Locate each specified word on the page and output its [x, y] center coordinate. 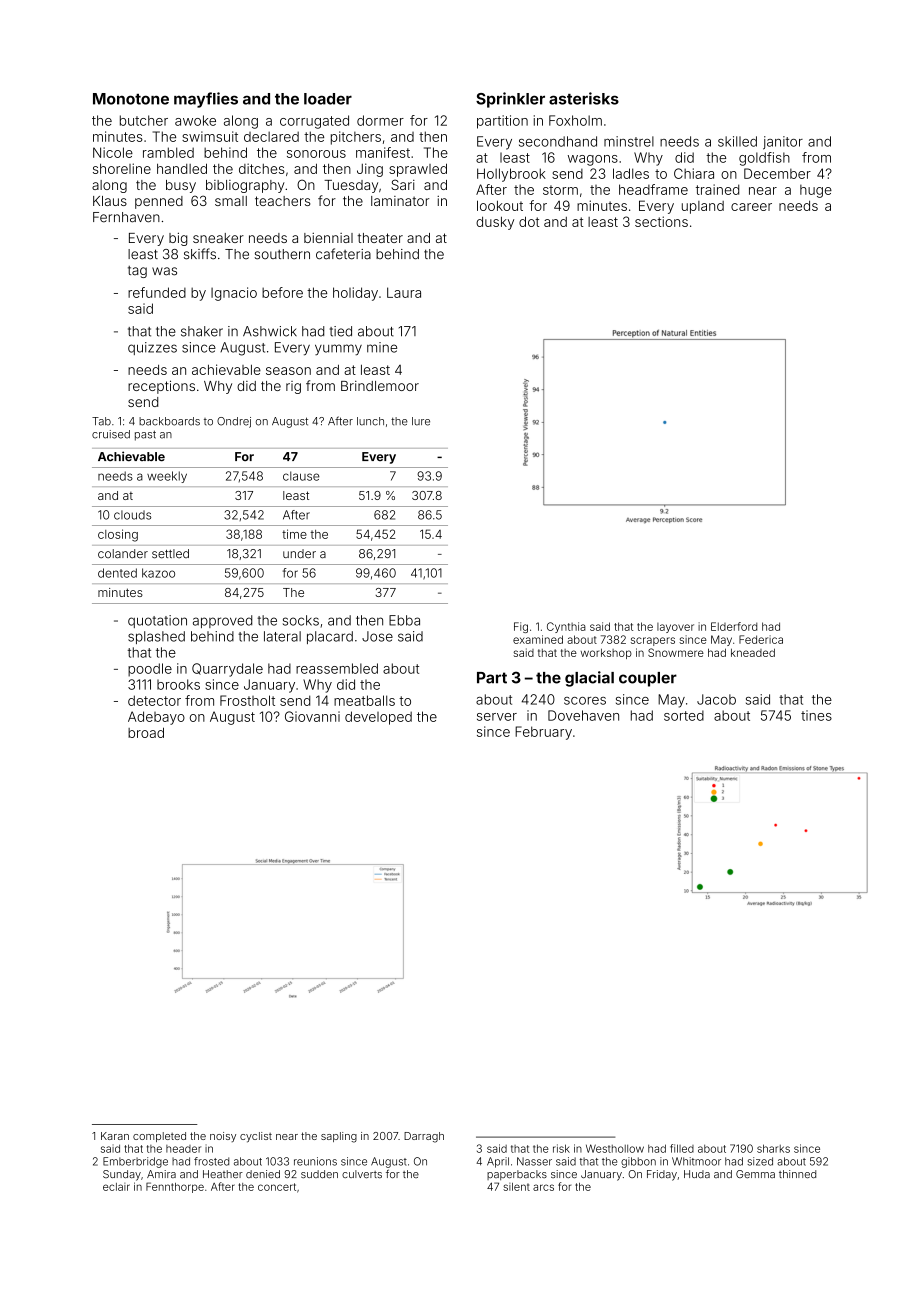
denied [263, 1174]
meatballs [364, 700]
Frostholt [247, 700]
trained [717, 189]
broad [146, 732]
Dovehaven [583, 715]
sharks [773, 1148]
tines [816, 715]
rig [293, 387]
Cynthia [566, 627]
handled [182, 168]
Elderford [734, 626]
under [299, 554]
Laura [404, 292]
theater [380, 238]
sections [661, 221]
